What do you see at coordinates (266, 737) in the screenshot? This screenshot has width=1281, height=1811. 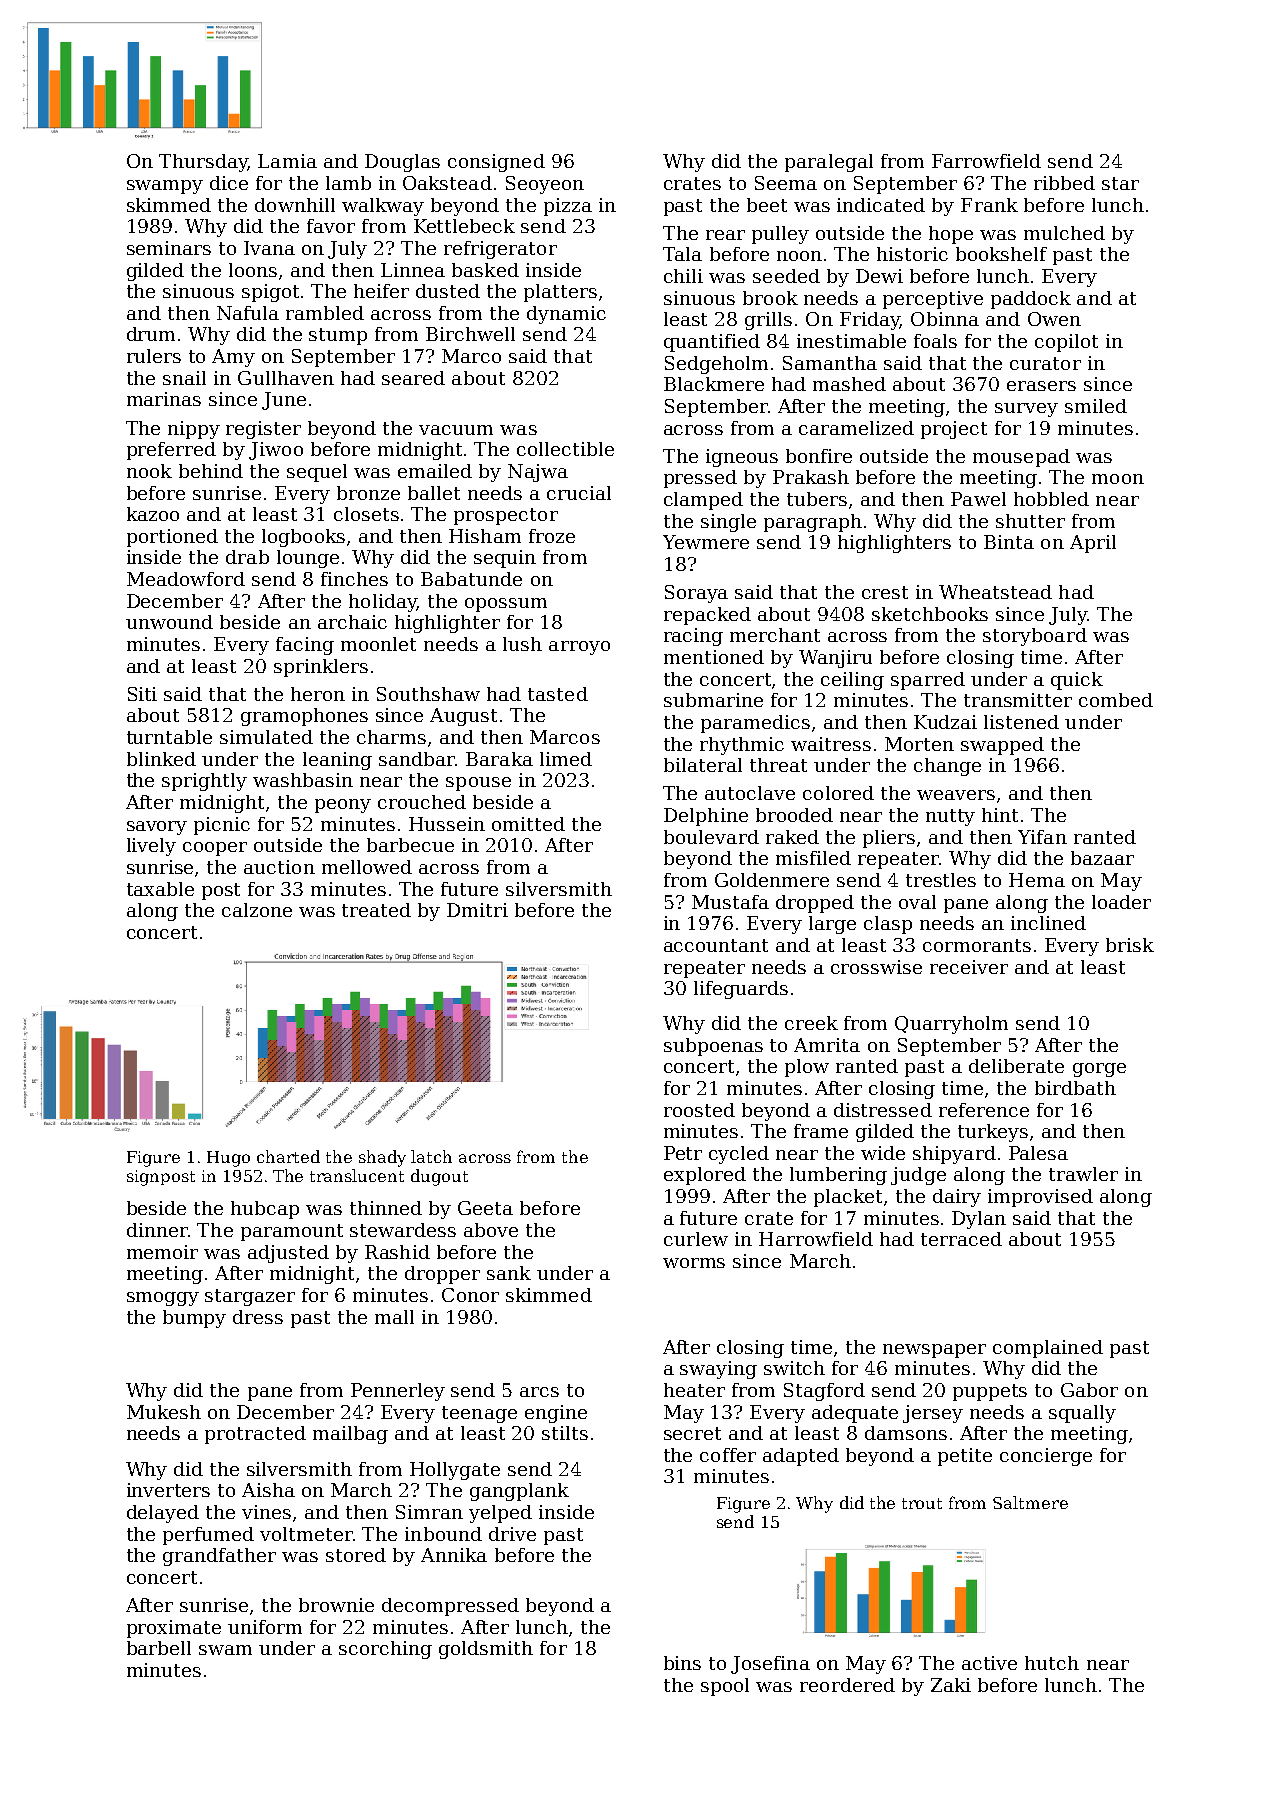 I see `simulated` at bounding box center [266, 737].
